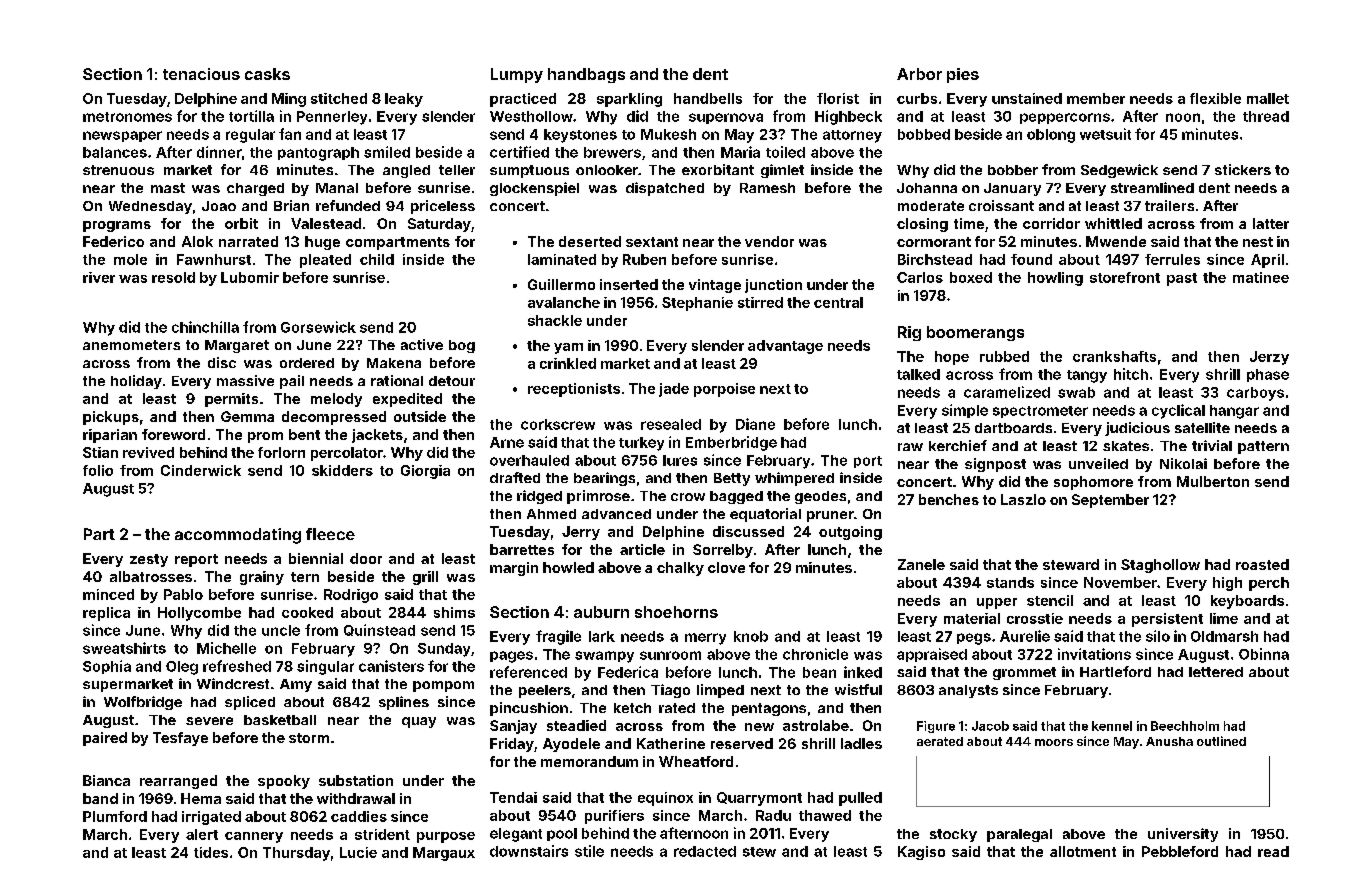 This document has width=1372, height=887. I want to click on stickers, so click(1243, 169).
